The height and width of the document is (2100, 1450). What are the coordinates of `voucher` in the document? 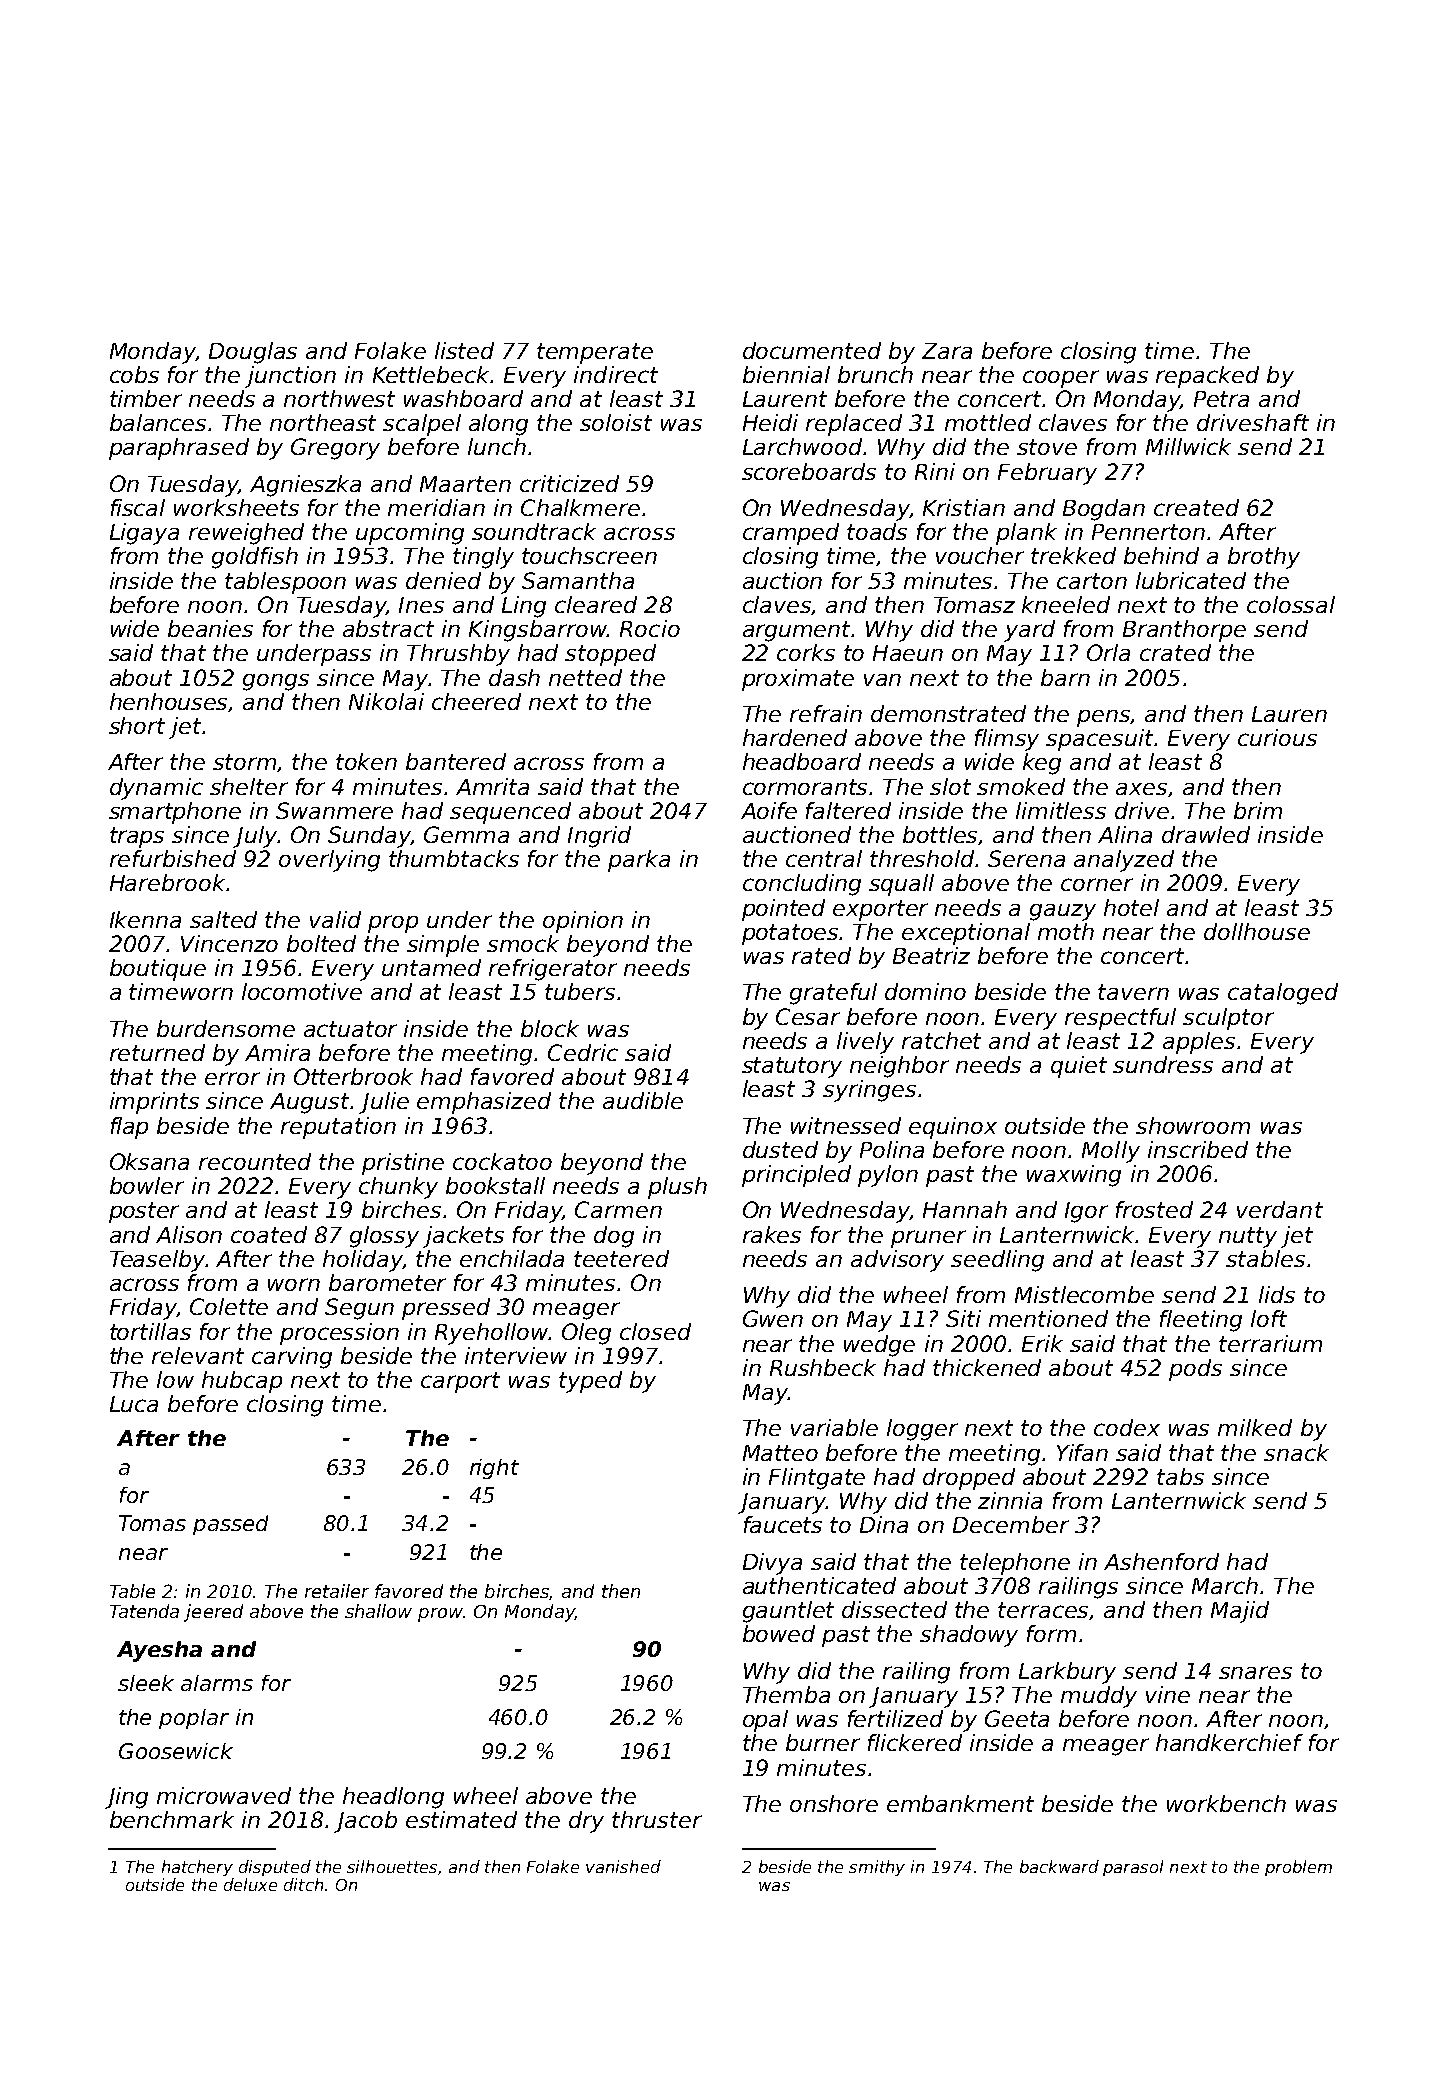 It's located at (980, 555).
